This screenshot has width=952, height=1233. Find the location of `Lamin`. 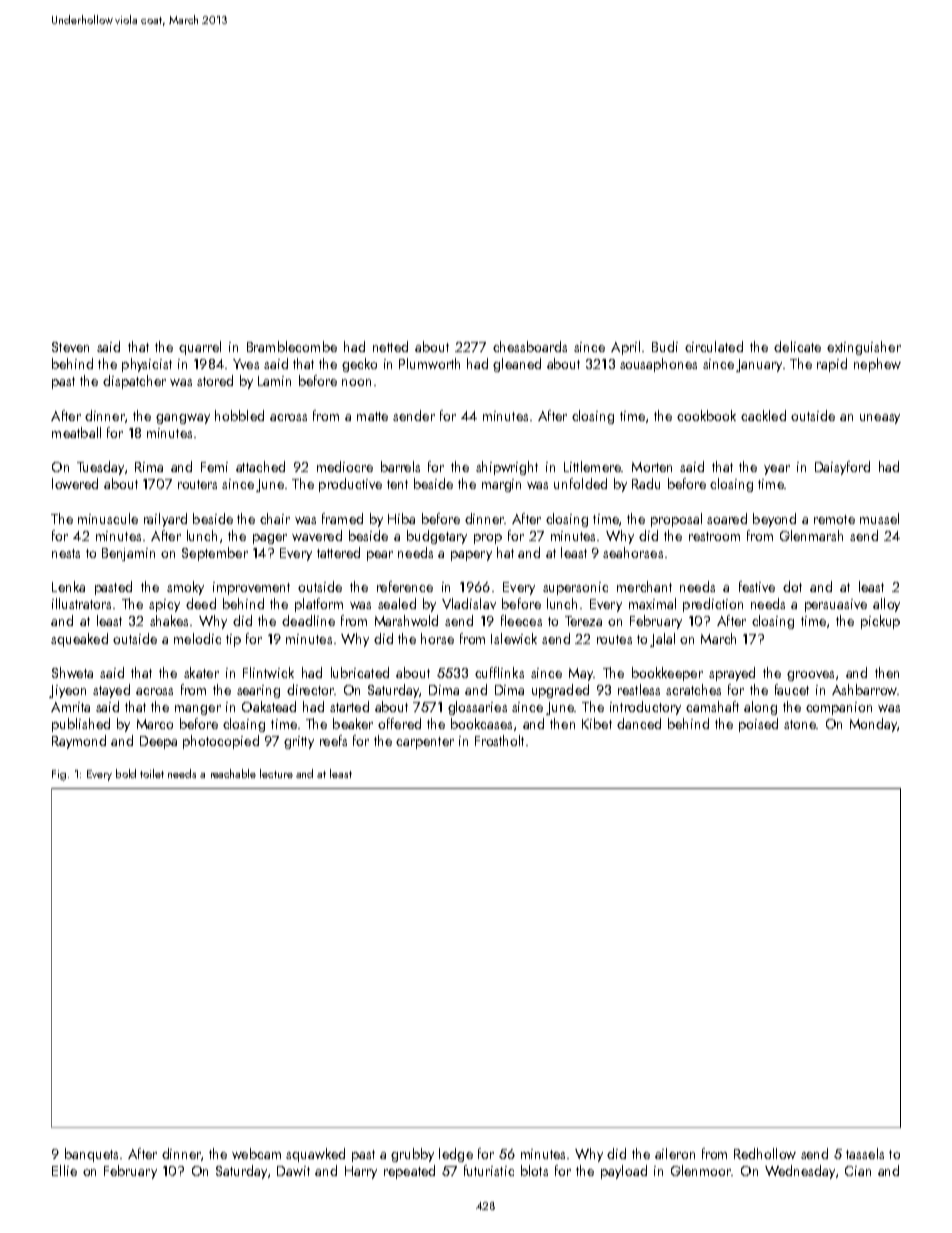

Lamin is located at coordinates (274, 381).
